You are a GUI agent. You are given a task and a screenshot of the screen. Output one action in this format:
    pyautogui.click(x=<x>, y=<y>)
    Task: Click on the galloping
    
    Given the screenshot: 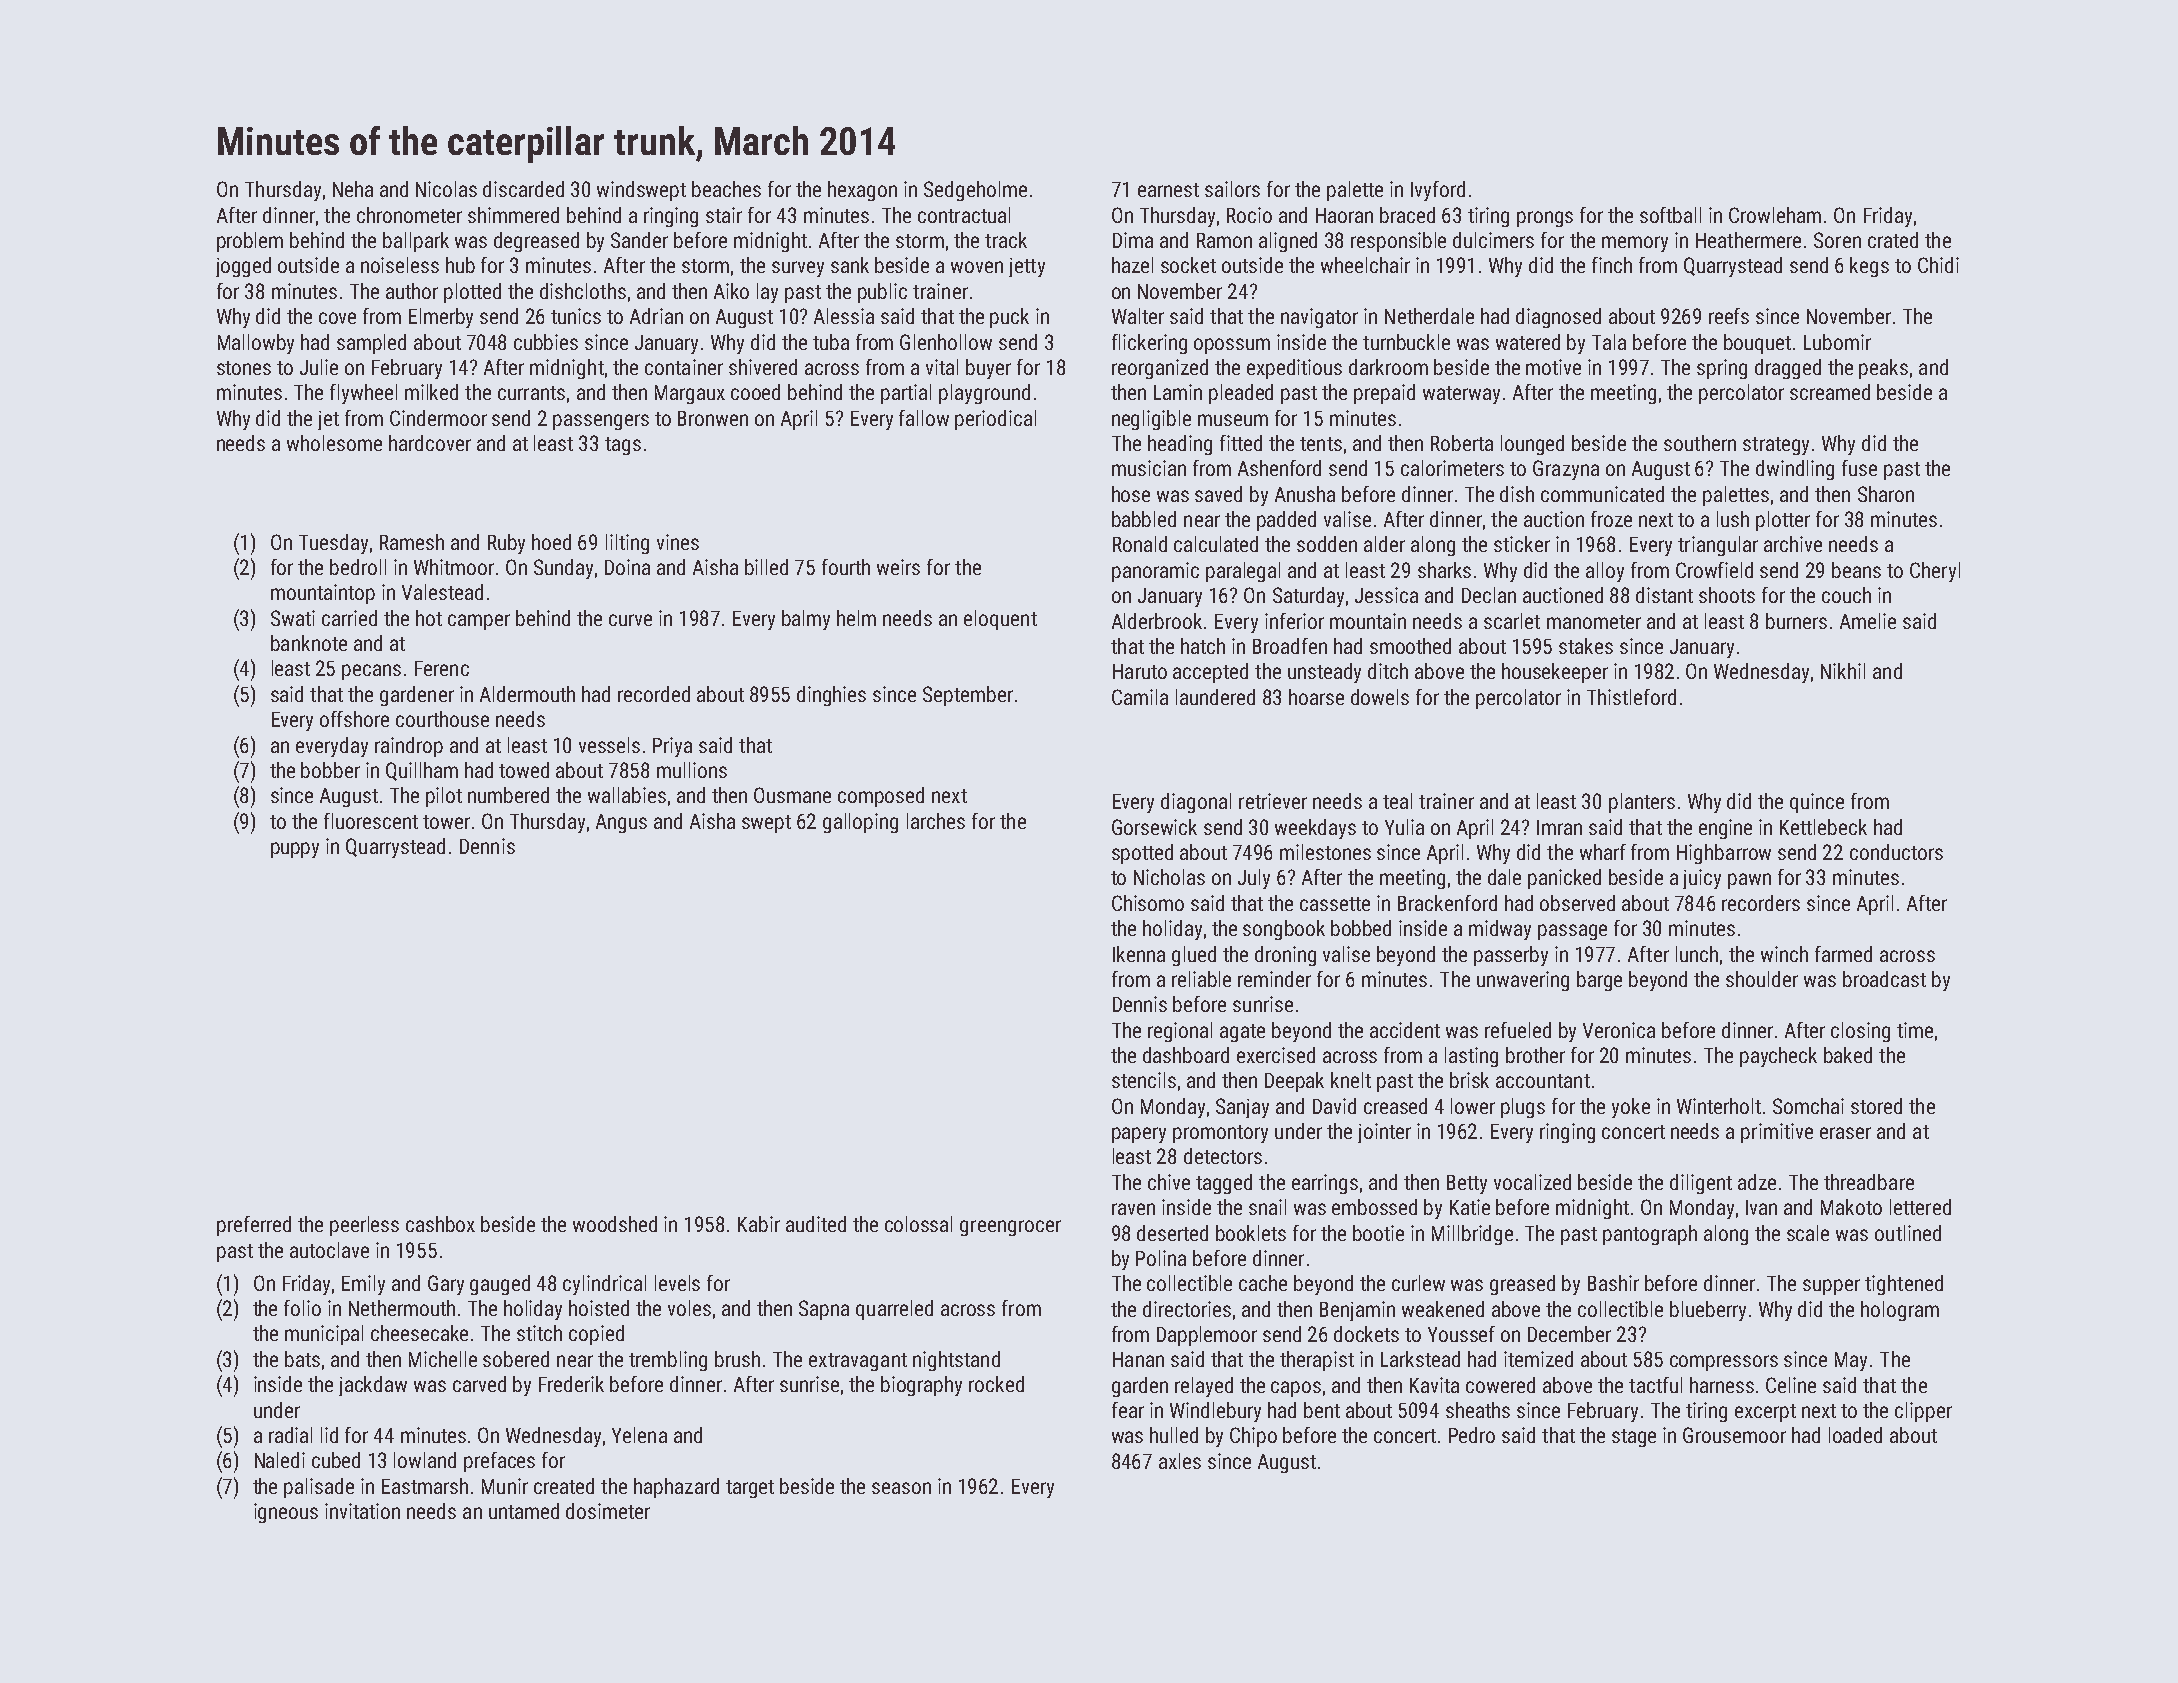 What is the action you would take?
    pyautogui.click(x=860, y=823)
